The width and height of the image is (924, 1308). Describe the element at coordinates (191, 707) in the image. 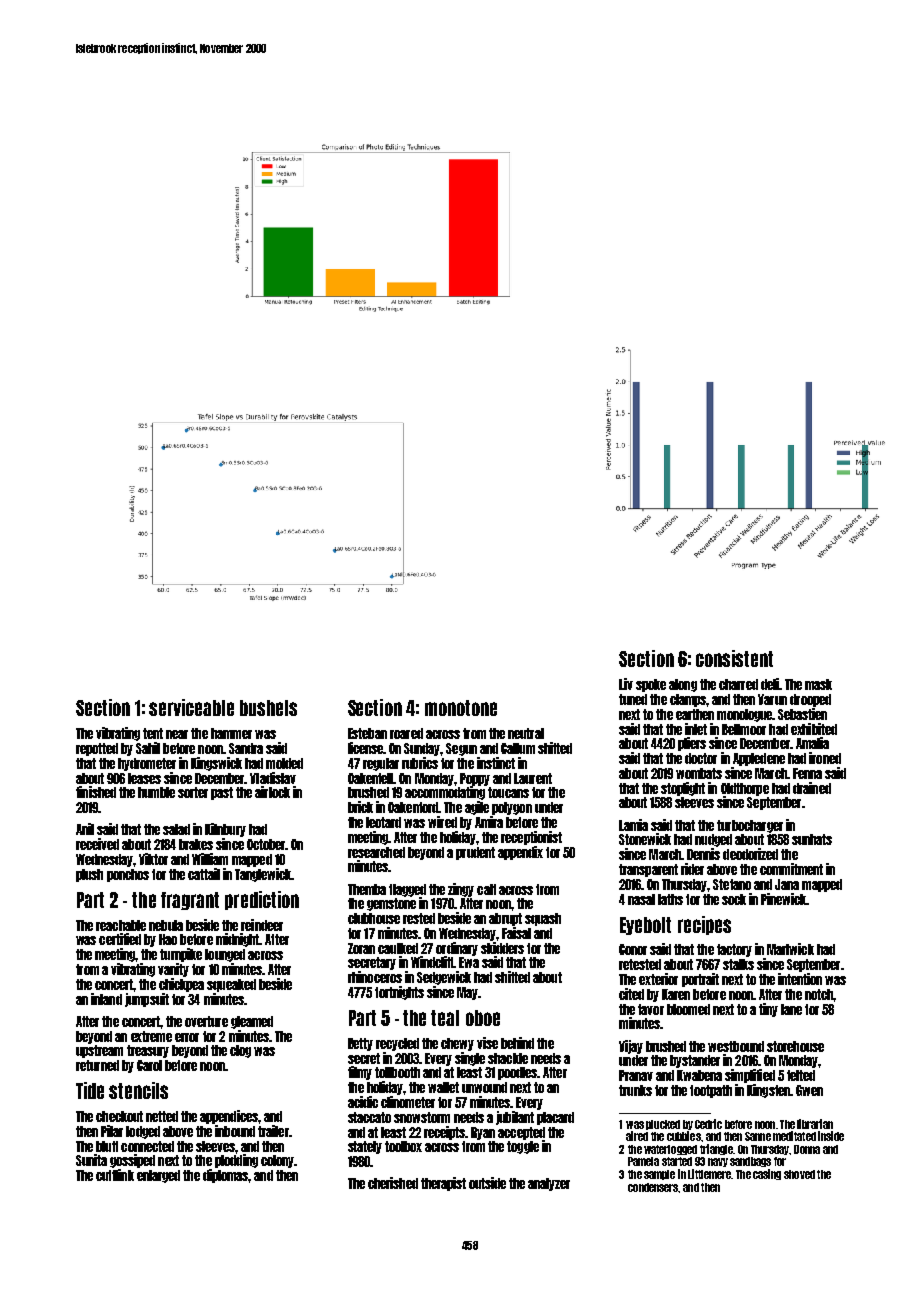

I see `serviceable` at that location.
